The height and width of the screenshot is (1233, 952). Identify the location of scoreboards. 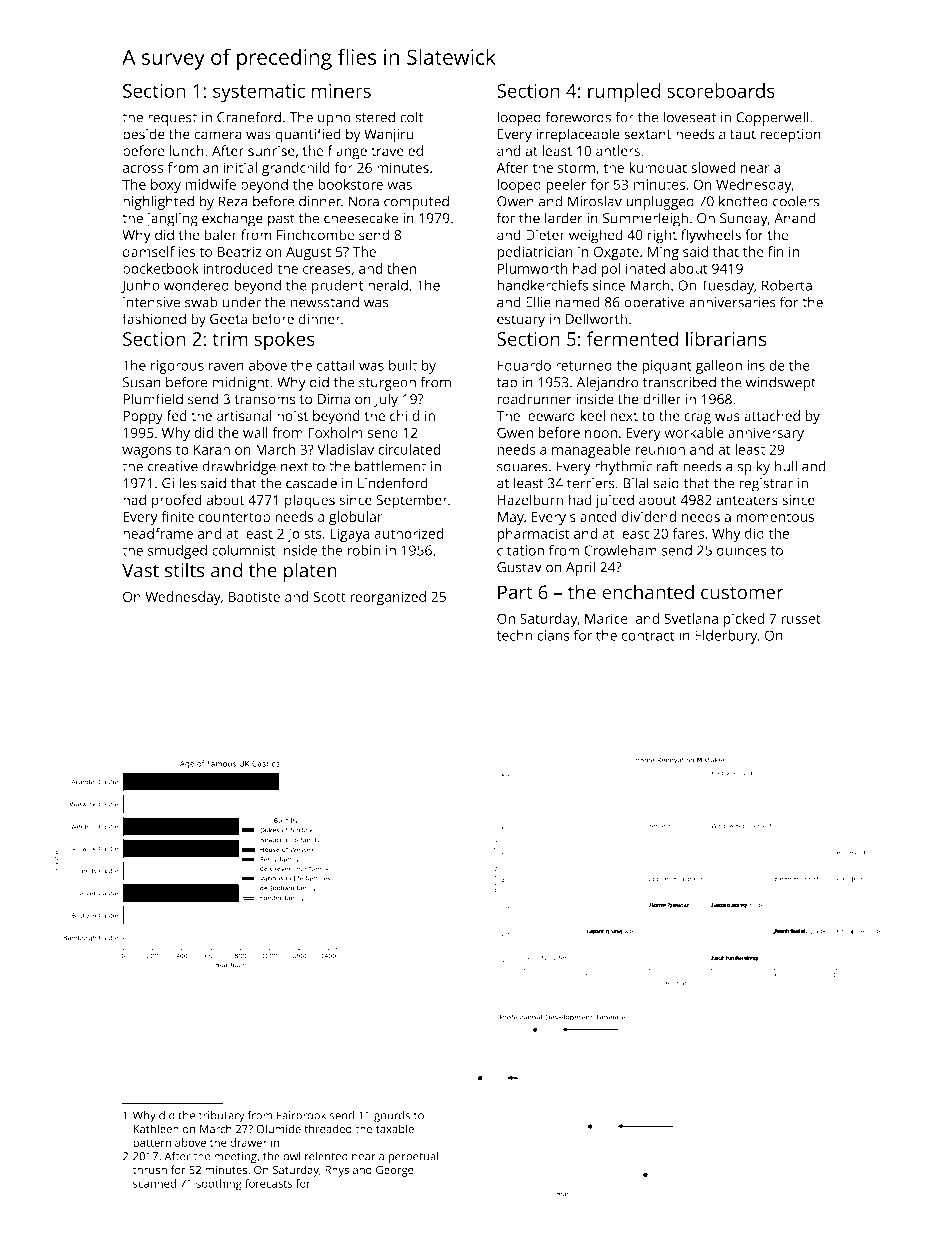
(721, 90).
